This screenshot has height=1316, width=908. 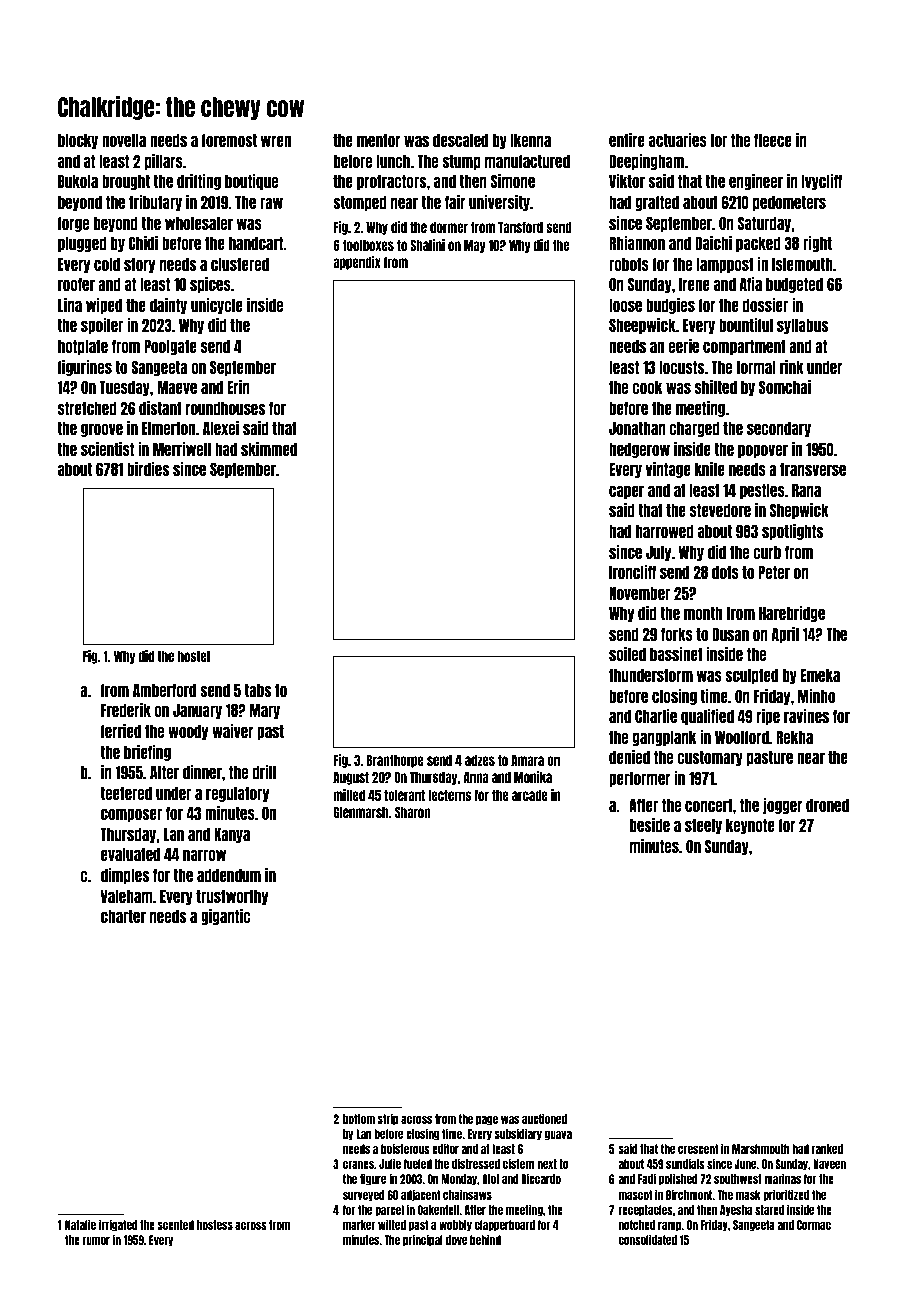 What do you see at coordinates (78, 141) in the screenshot?
I see `blocky` at bounding box center [78, 141].
